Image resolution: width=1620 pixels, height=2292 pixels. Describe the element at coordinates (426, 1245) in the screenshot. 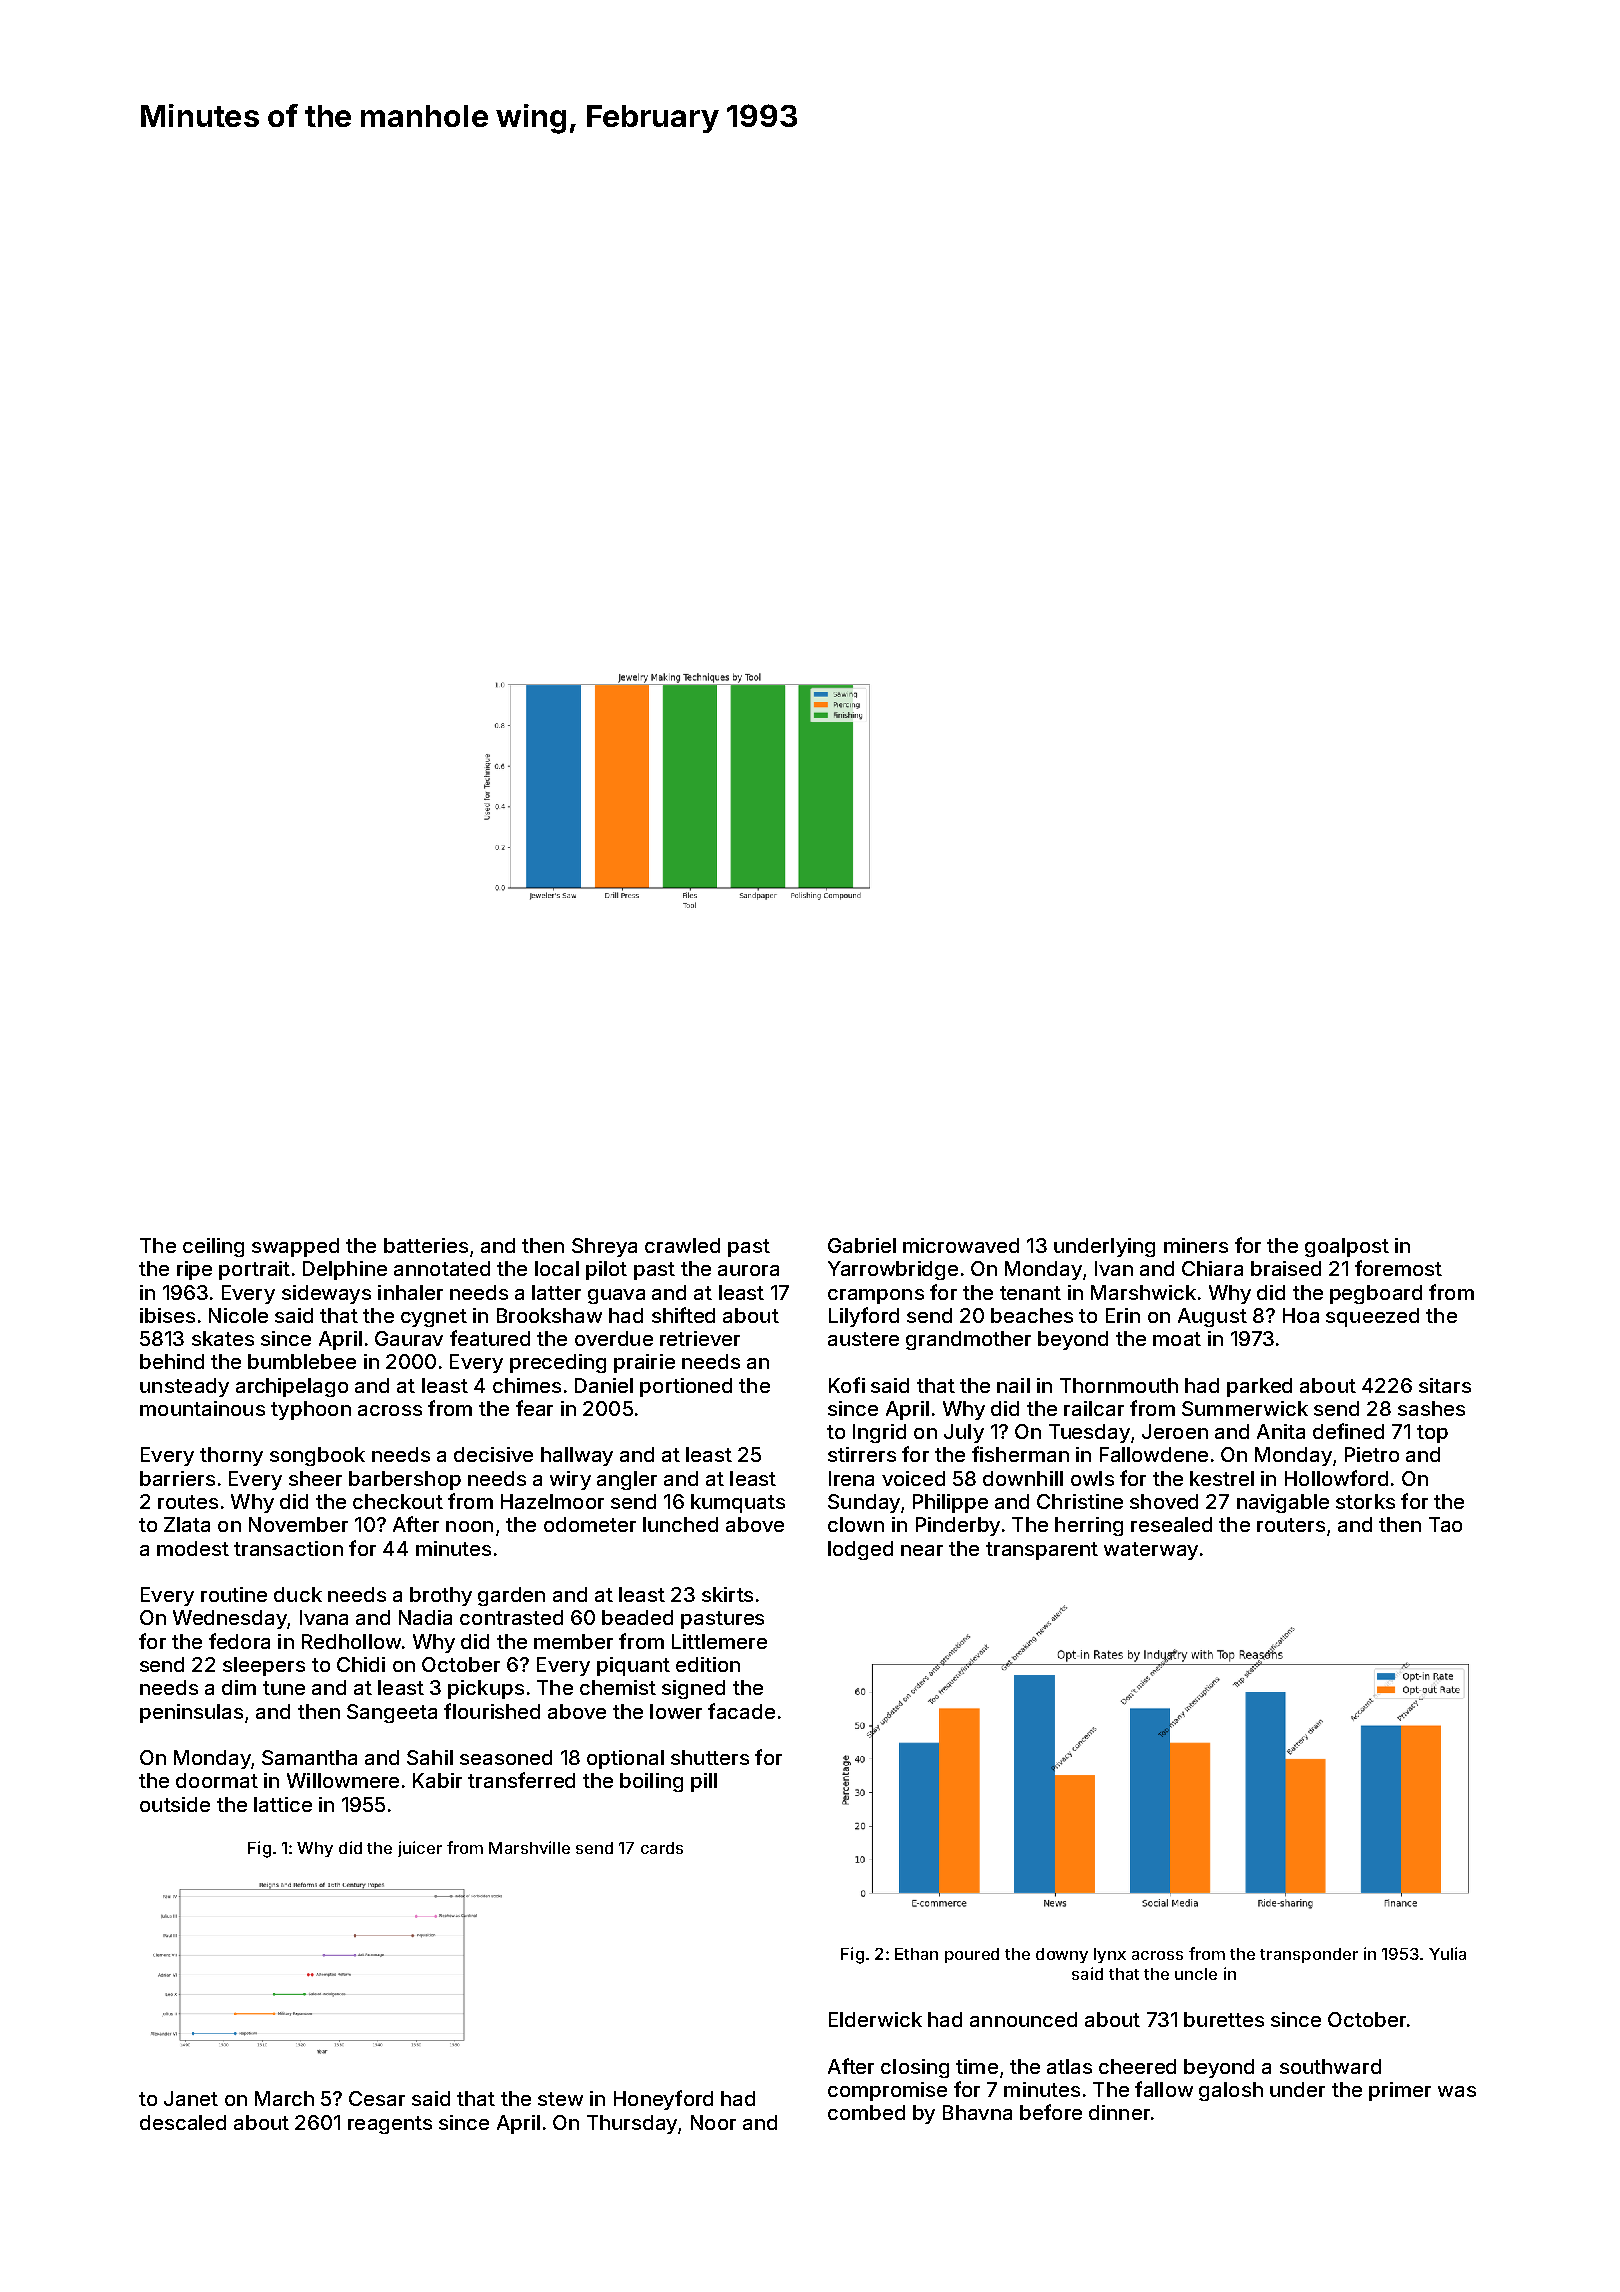

I see `batteries` at that location.
